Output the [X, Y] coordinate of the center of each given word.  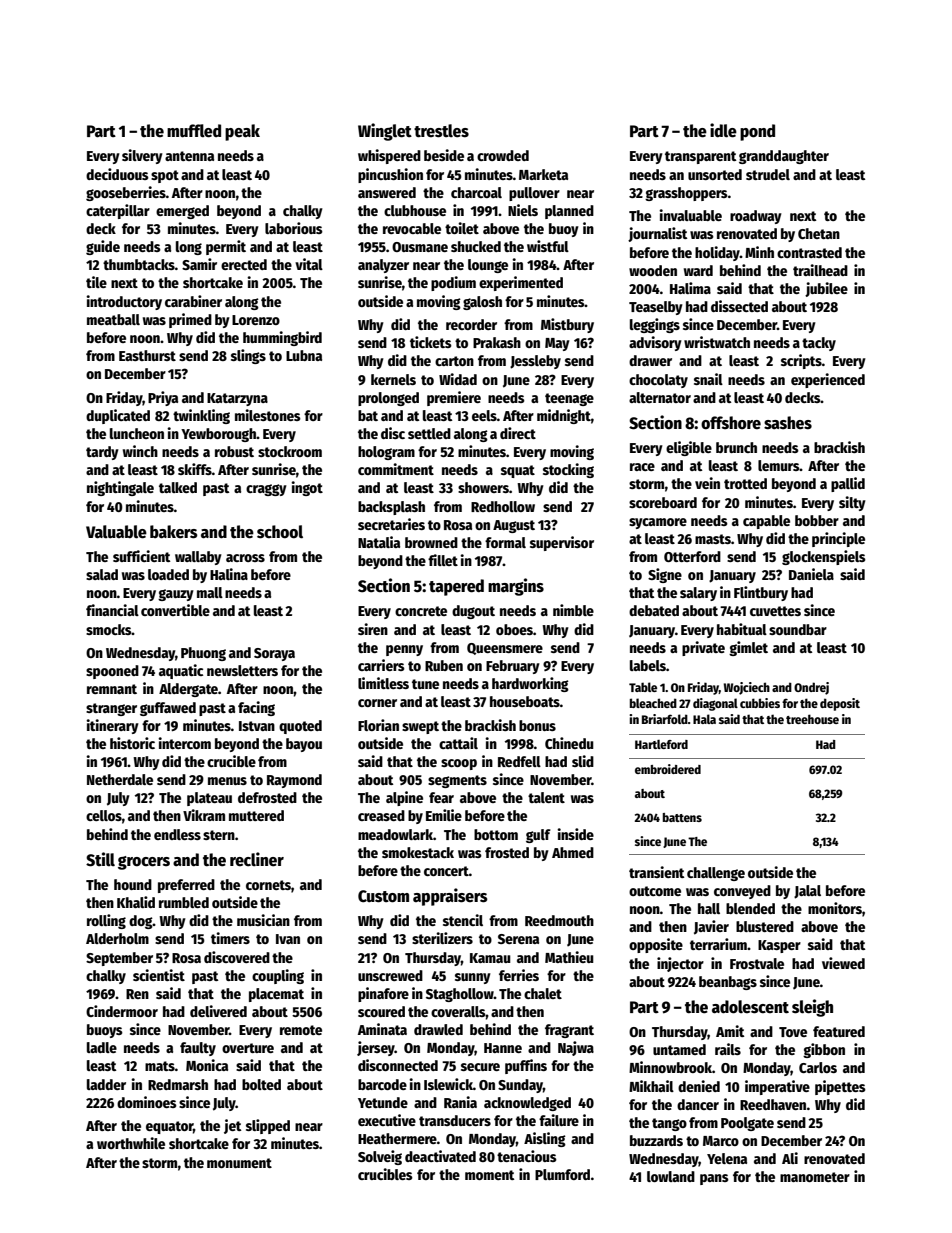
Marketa [543, 174]
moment [489, 1175]
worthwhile [131, 1143]
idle [723, 130]
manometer [815, 1177]
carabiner [193, 301]
